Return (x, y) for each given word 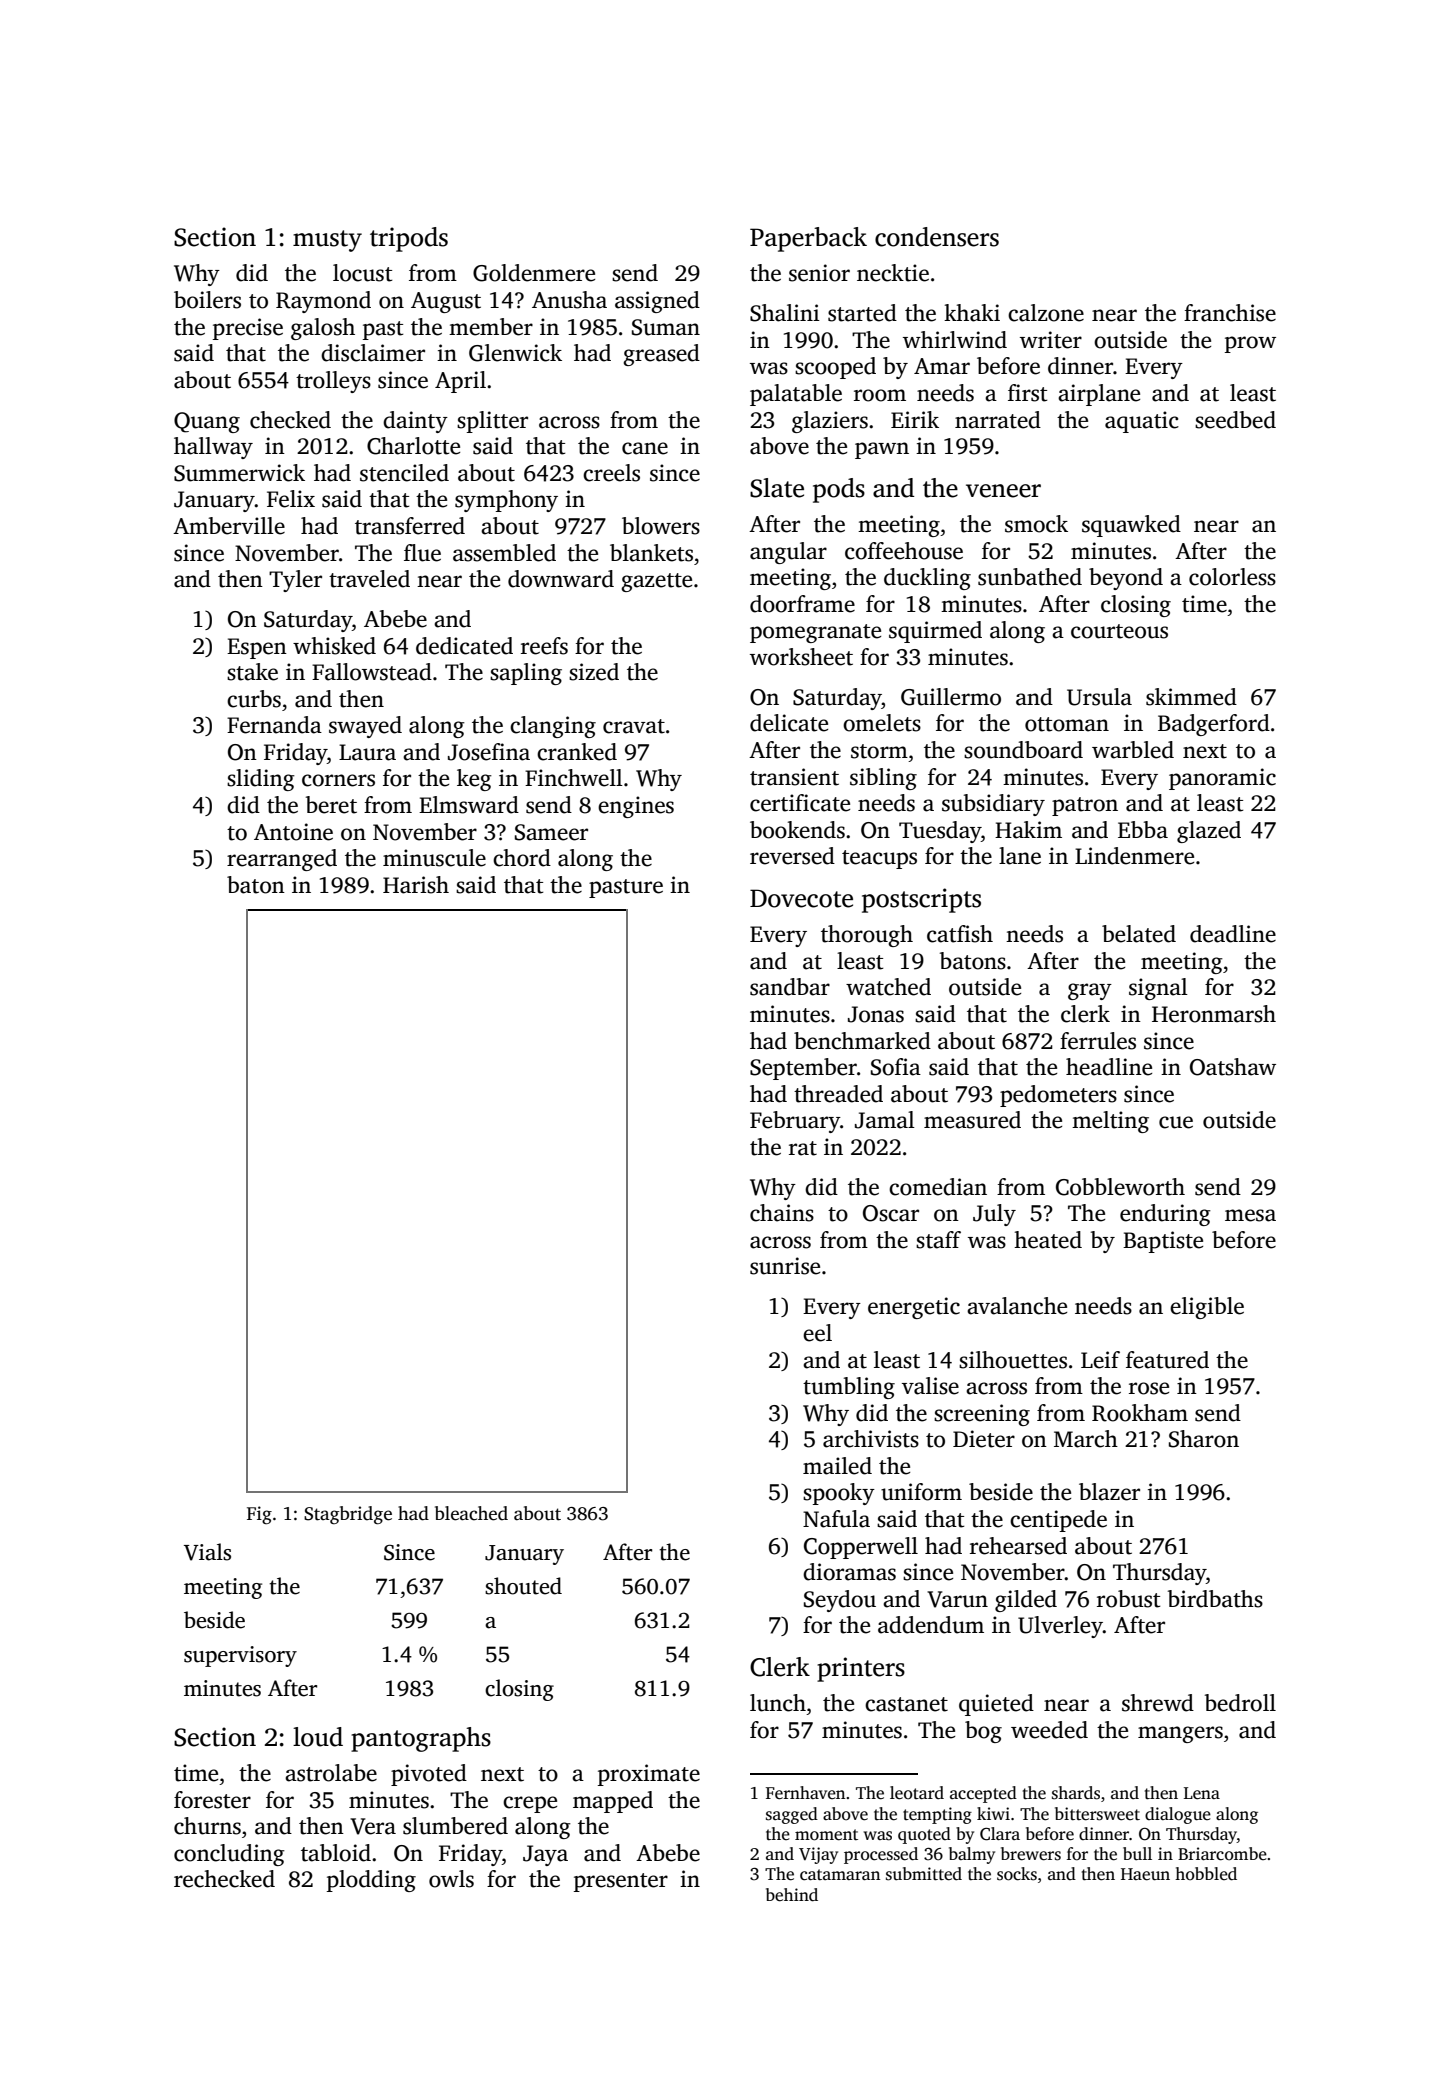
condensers (937, 237)
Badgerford (1214, 725)
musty (327, 241)
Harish (416, 885)
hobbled (1206, 1874)
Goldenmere (534, 273)
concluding (229, 1855)
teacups (879, 859)
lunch (778, 1703)
